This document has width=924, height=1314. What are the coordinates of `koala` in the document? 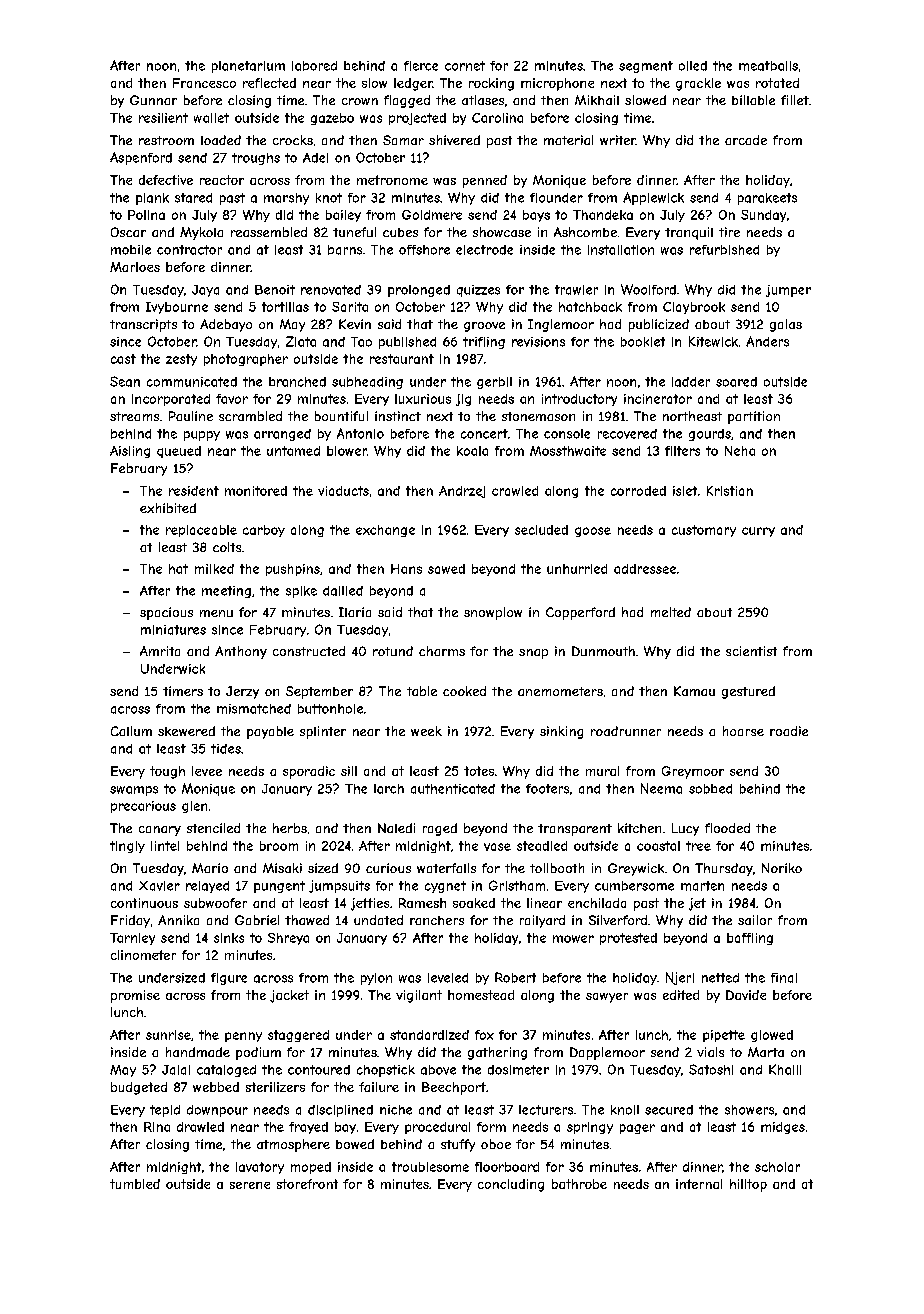 It's located at (472, 451).
